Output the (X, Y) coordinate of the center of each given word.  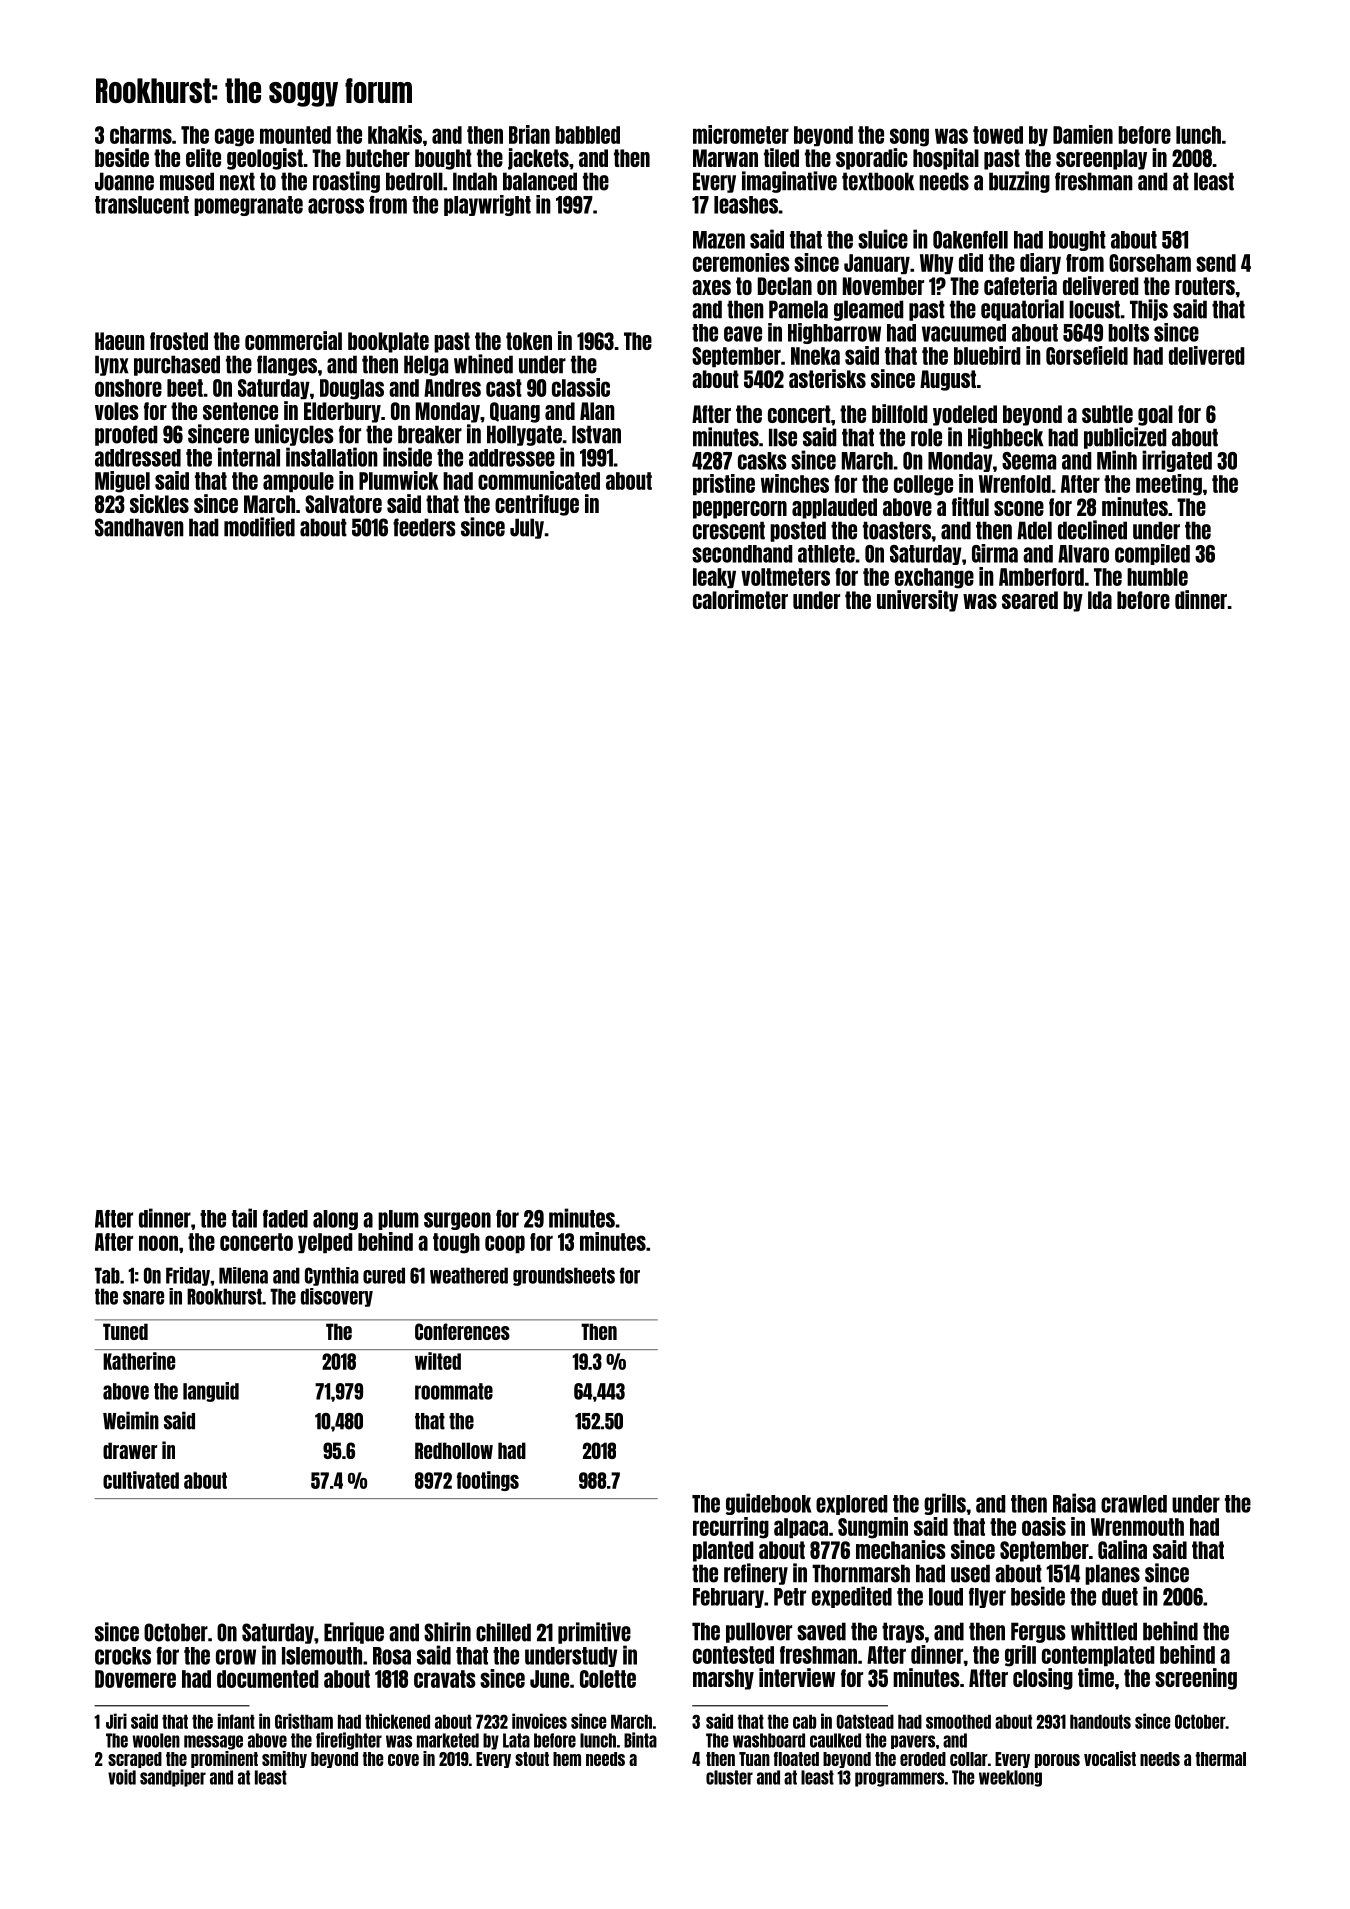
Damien (1083, 134)
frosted (179, 341)
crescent (729, 530)
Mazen (719, 240)
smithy (284, 1759)
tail (244, 1218)
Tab (107, 1275)
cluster (729, 1777)
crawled (1134, 1504)
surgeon (457, 1221)
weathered (469, 1275)
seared (1030, 600)
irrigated (1177, 461)
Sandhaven (139, 527)
